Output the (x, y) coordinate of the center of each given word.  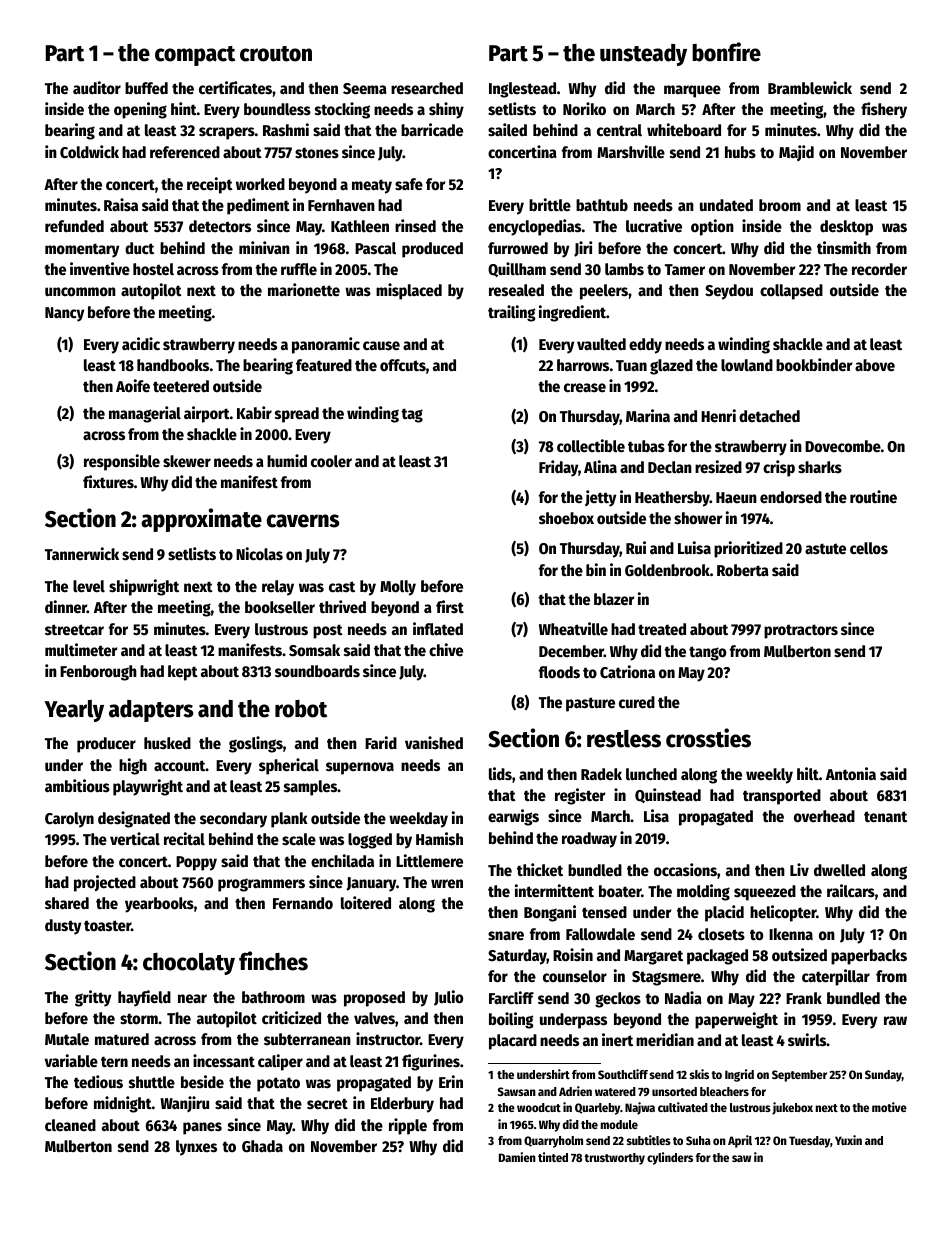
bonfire (726, 52)
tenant (885, 817)
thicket (540, 870)
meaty (372, 186)
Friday (558, 468)
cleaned (70, 1125)
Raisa (121, 205)
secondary (233, 820)
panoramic (326, 345)
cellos (869, 548)
